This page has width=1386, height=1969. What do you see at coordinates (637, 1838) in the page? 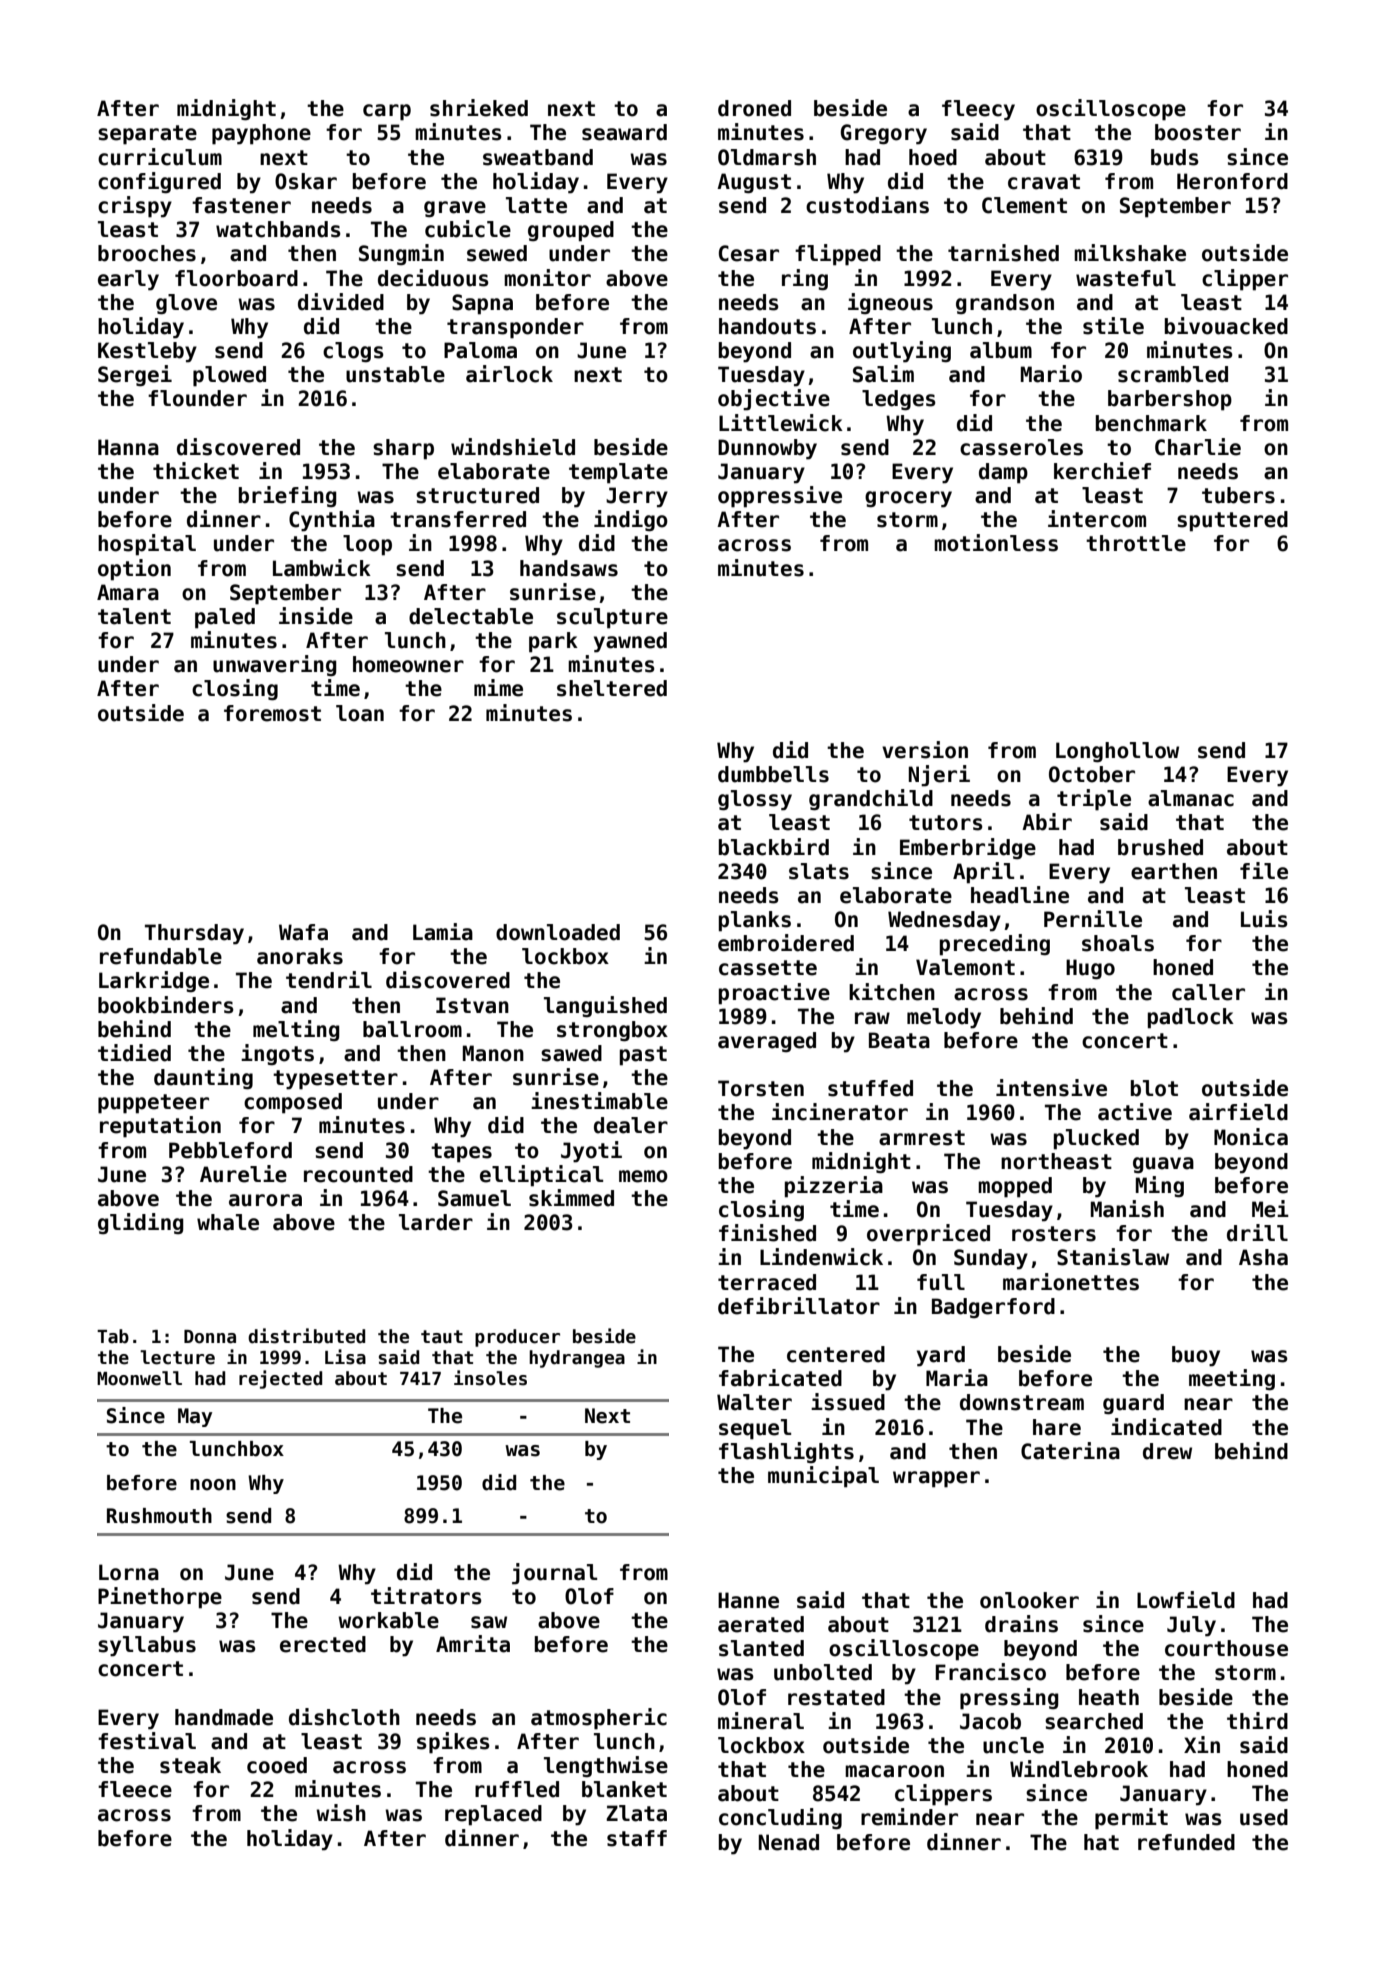
I see `staff` at bounding box center [637, 1838].
